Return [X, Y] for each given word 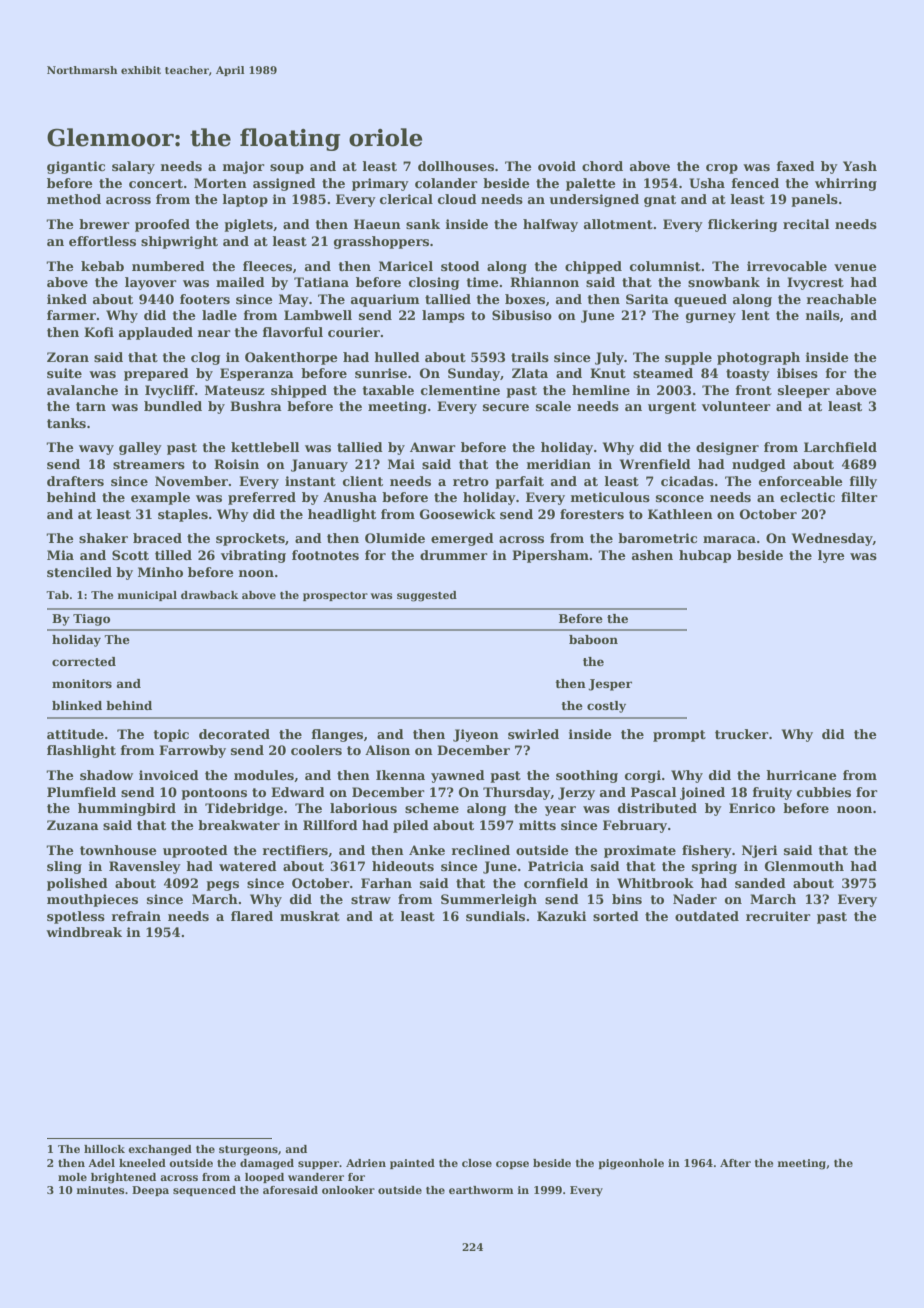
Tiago [91, 620]
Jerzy [576, 793]
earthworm [481, 1190]
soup [287, 169]
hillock [104, 1149]
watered [248, 866]
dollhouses [456, 166]
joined [702, 793]
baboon [593, 639]
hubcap [705, 556]
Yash [860, 166]
